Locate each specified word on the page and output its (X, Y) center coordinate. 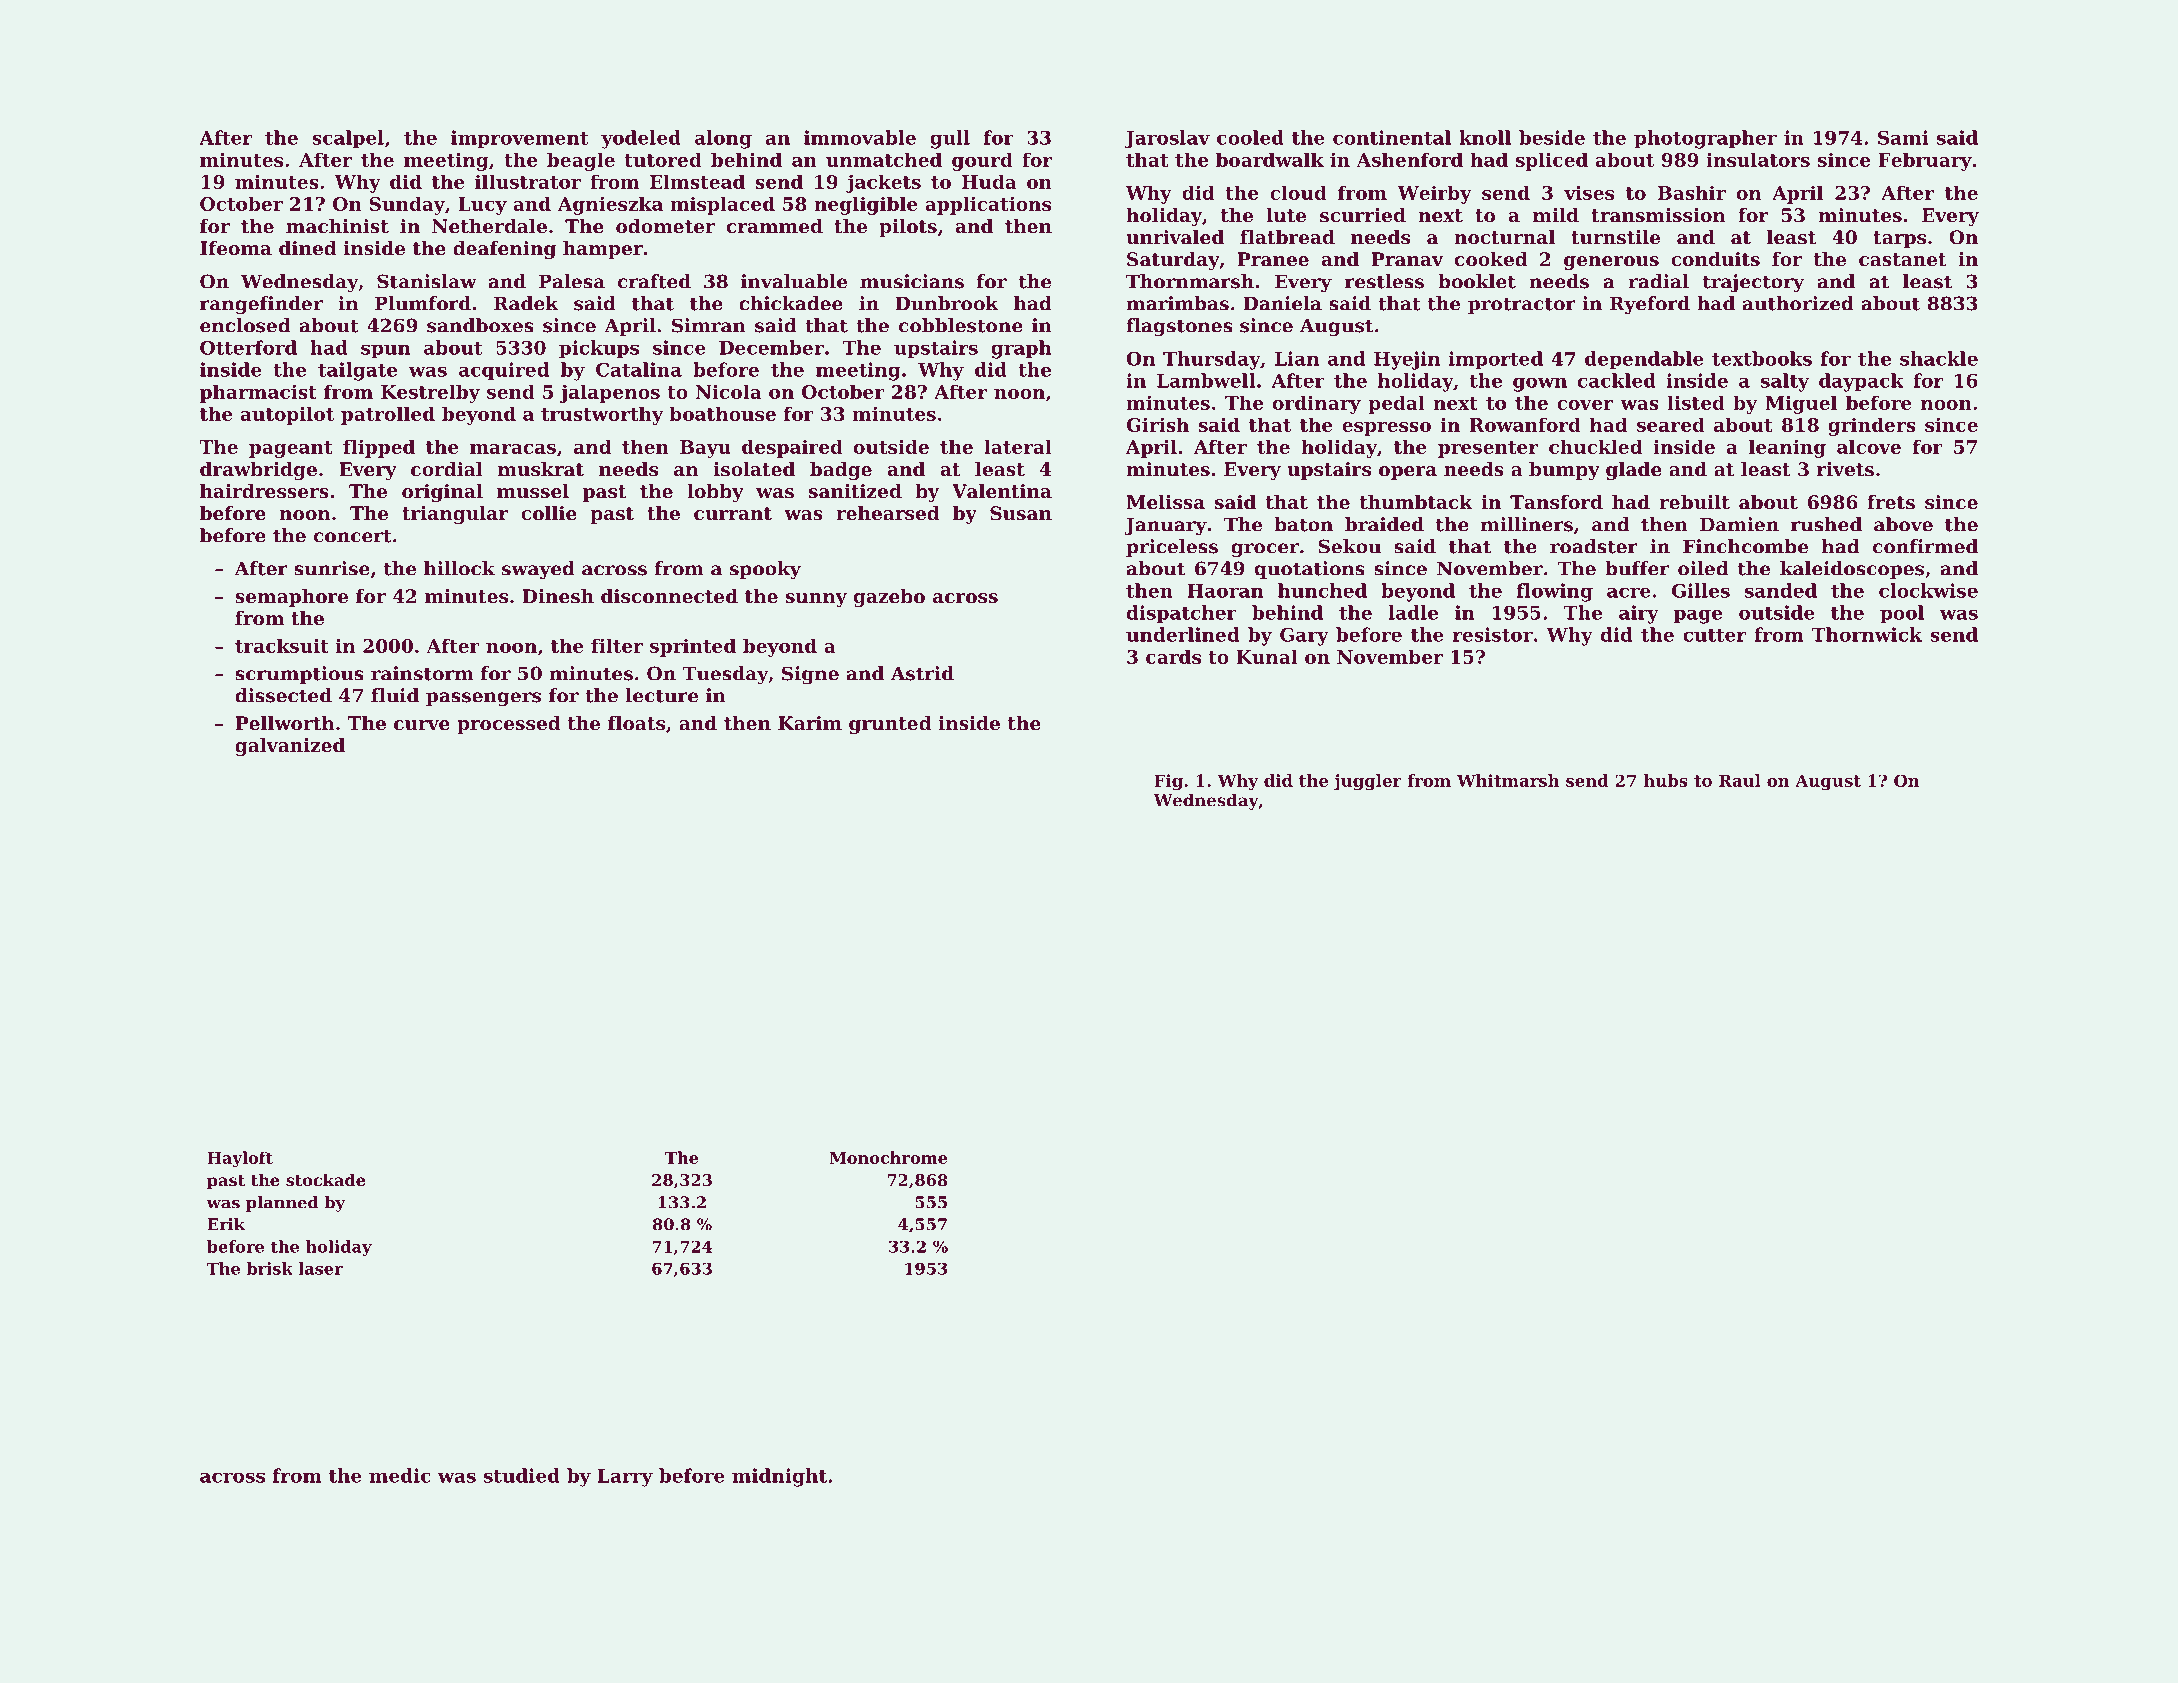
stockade (325, 1179)
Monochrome (888, 1157)
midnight (779, 1477)
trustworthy (602, 415)
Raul (1740, 780)
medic (400, 1475)
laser (321, 1268)
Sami (1903, 137)
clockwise (1928, 590)
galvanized (290, 747)
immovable (860, 137)
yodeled (641, 139)
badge (841, 471)
